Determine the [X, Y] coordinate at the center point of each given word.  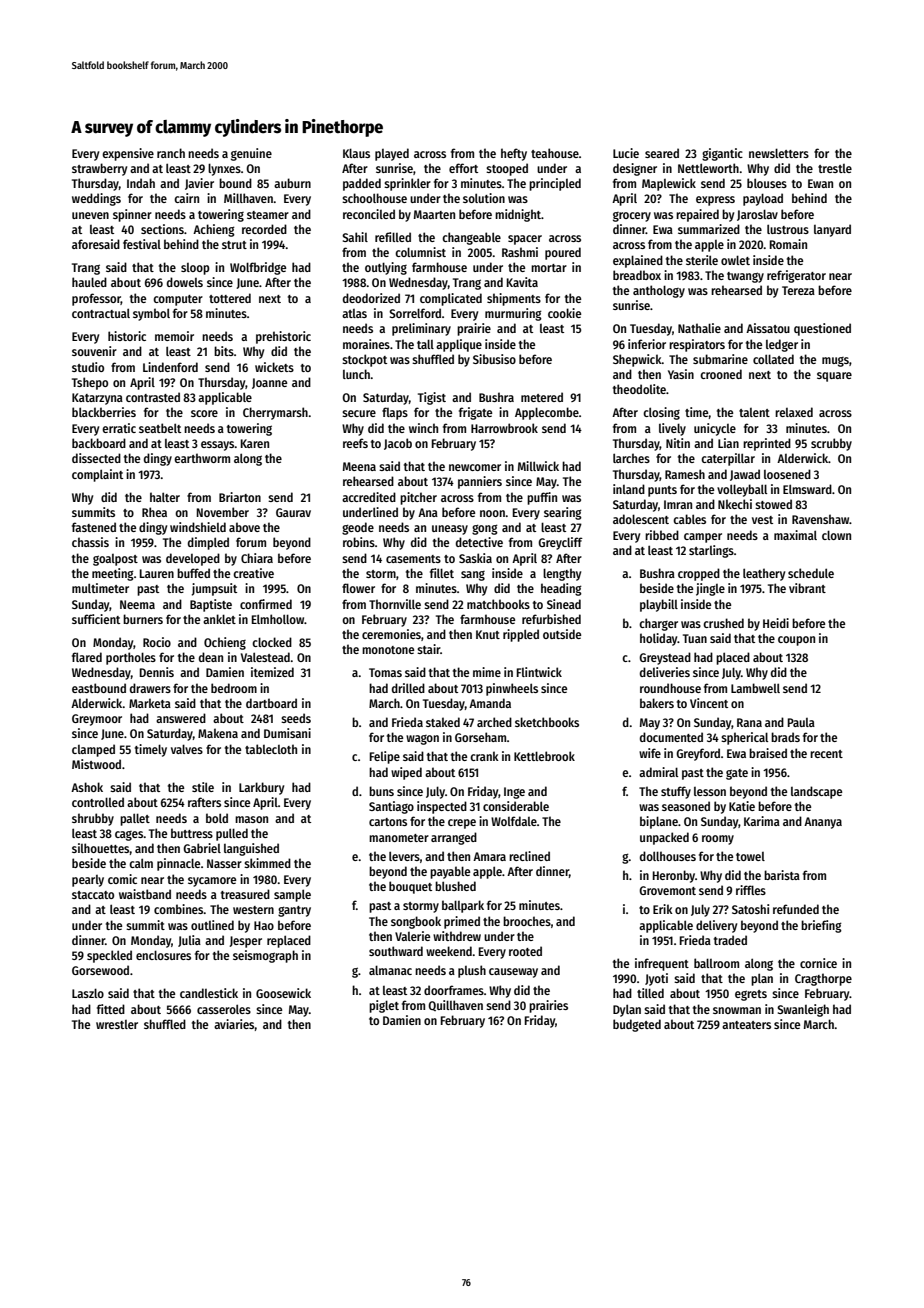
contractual [101, 313]
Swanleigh [803, 1010]
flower [358, 588]
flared [87, 657]
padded [362, 184]
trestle [835, 168]
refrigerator [796, 276]
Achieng [214, 230]
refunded [796, 909]
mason [251, 819]
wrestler [117, 1024]
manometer [399, 838]
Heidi [776, 623]
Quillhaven [455, 1005]
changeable [471, 238]
